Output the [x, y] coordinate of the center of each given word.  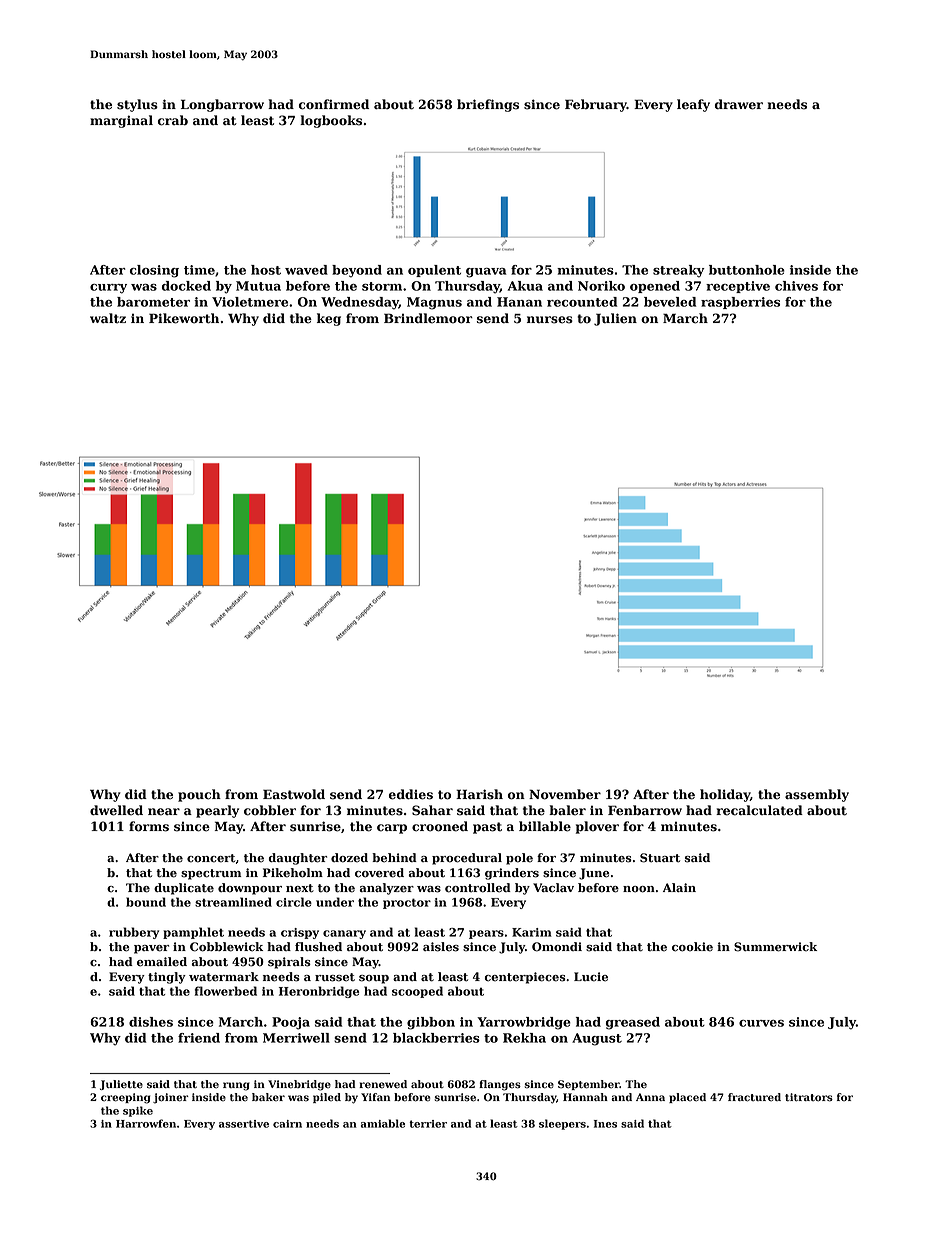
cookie [692, 947]
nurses [550, 320]
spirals [289, 963]
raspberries [740, 303]
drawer [739, 104]
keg [329, 319]
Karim [532, 932]
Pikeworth [184, 318]
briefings [488, 105]
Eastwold [294, 794]
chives [796, 286]
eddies [411, 794]
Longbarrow [222, 105]
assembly [817, 795]
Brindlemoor [428, 318]
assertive [244, 1124]
